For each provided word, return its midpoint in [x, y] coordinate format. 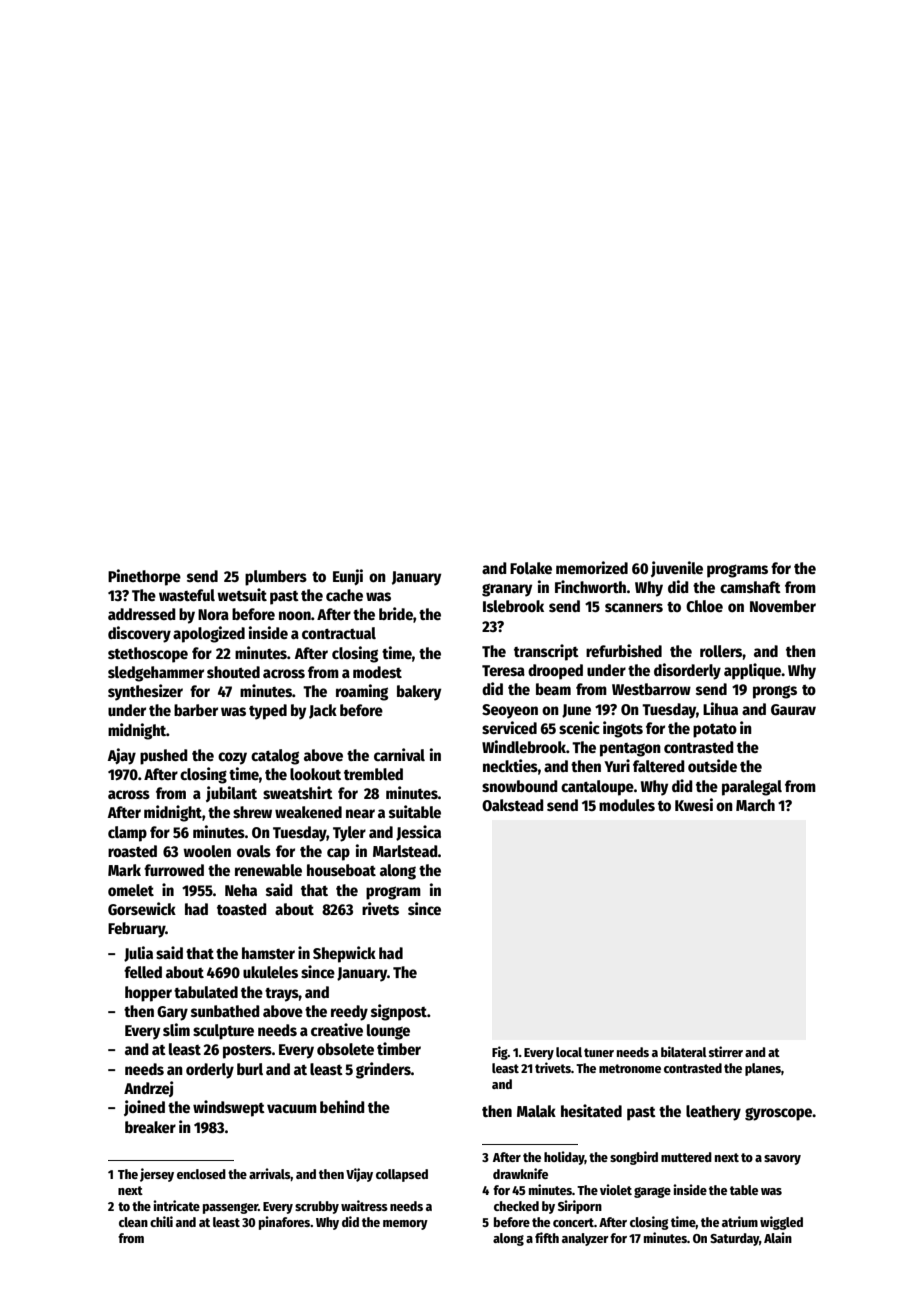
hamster [268, 953]
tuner [599, 1052]
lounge [388, 1032]
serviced [509, 728]
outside [712, 766]
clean [133, 1222]
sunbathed [225, 1011]
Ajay [122, 756]
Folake [531, 568]
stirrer [726, 1051]
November [783, 606]
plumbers [276, 578]
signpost [399, 1012]
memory [405, 1225]
